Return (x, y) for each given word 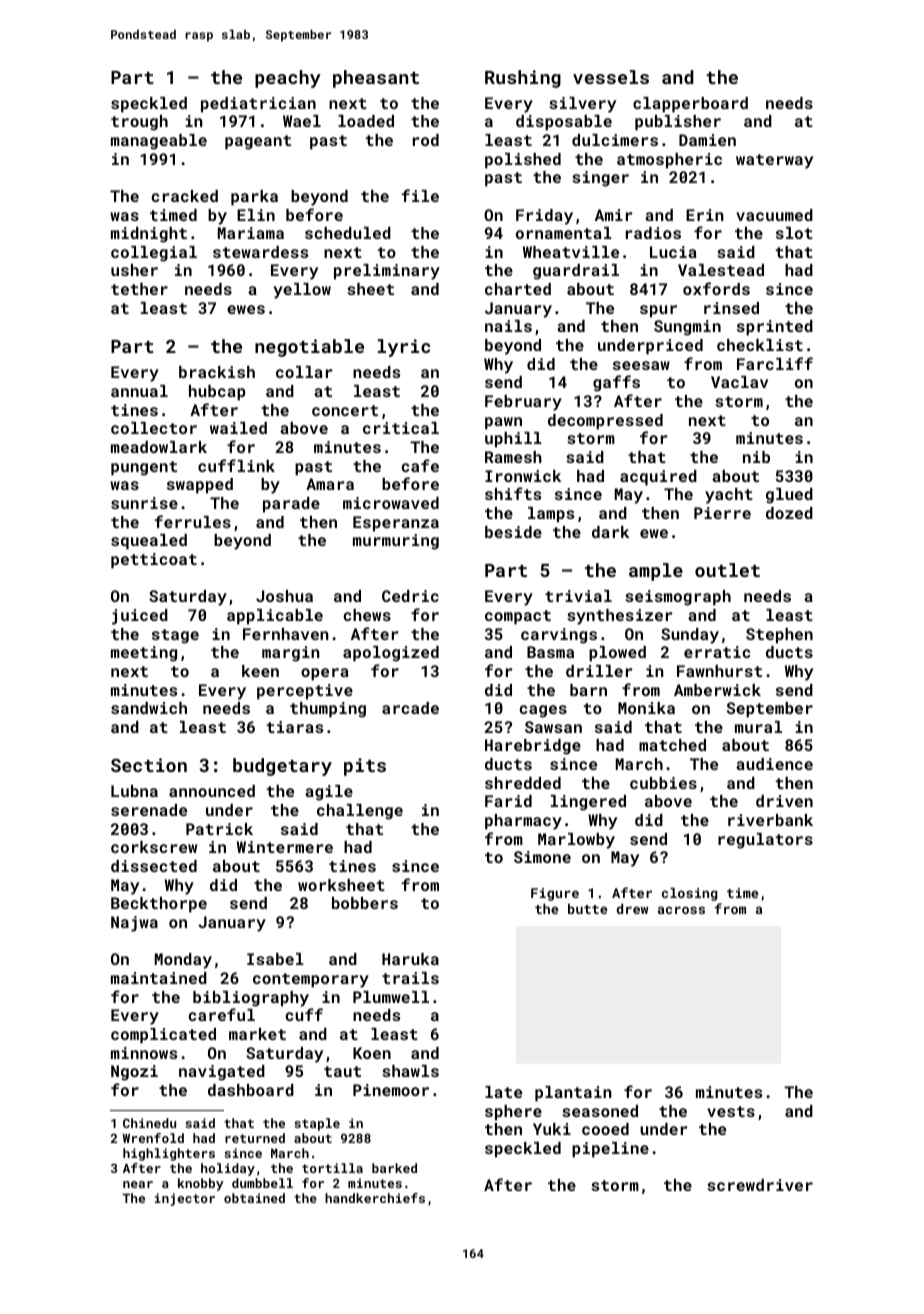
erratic (717, 652)
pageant (258, 142)
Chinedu (149, 1123)
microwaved (391, 503)
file (420, 195)
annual (139, 391)
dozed (789, 513)
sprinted (775, 328)
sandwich (149, 708)
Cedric (410, 596)
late (503, 1092)
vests (731, 1111)
